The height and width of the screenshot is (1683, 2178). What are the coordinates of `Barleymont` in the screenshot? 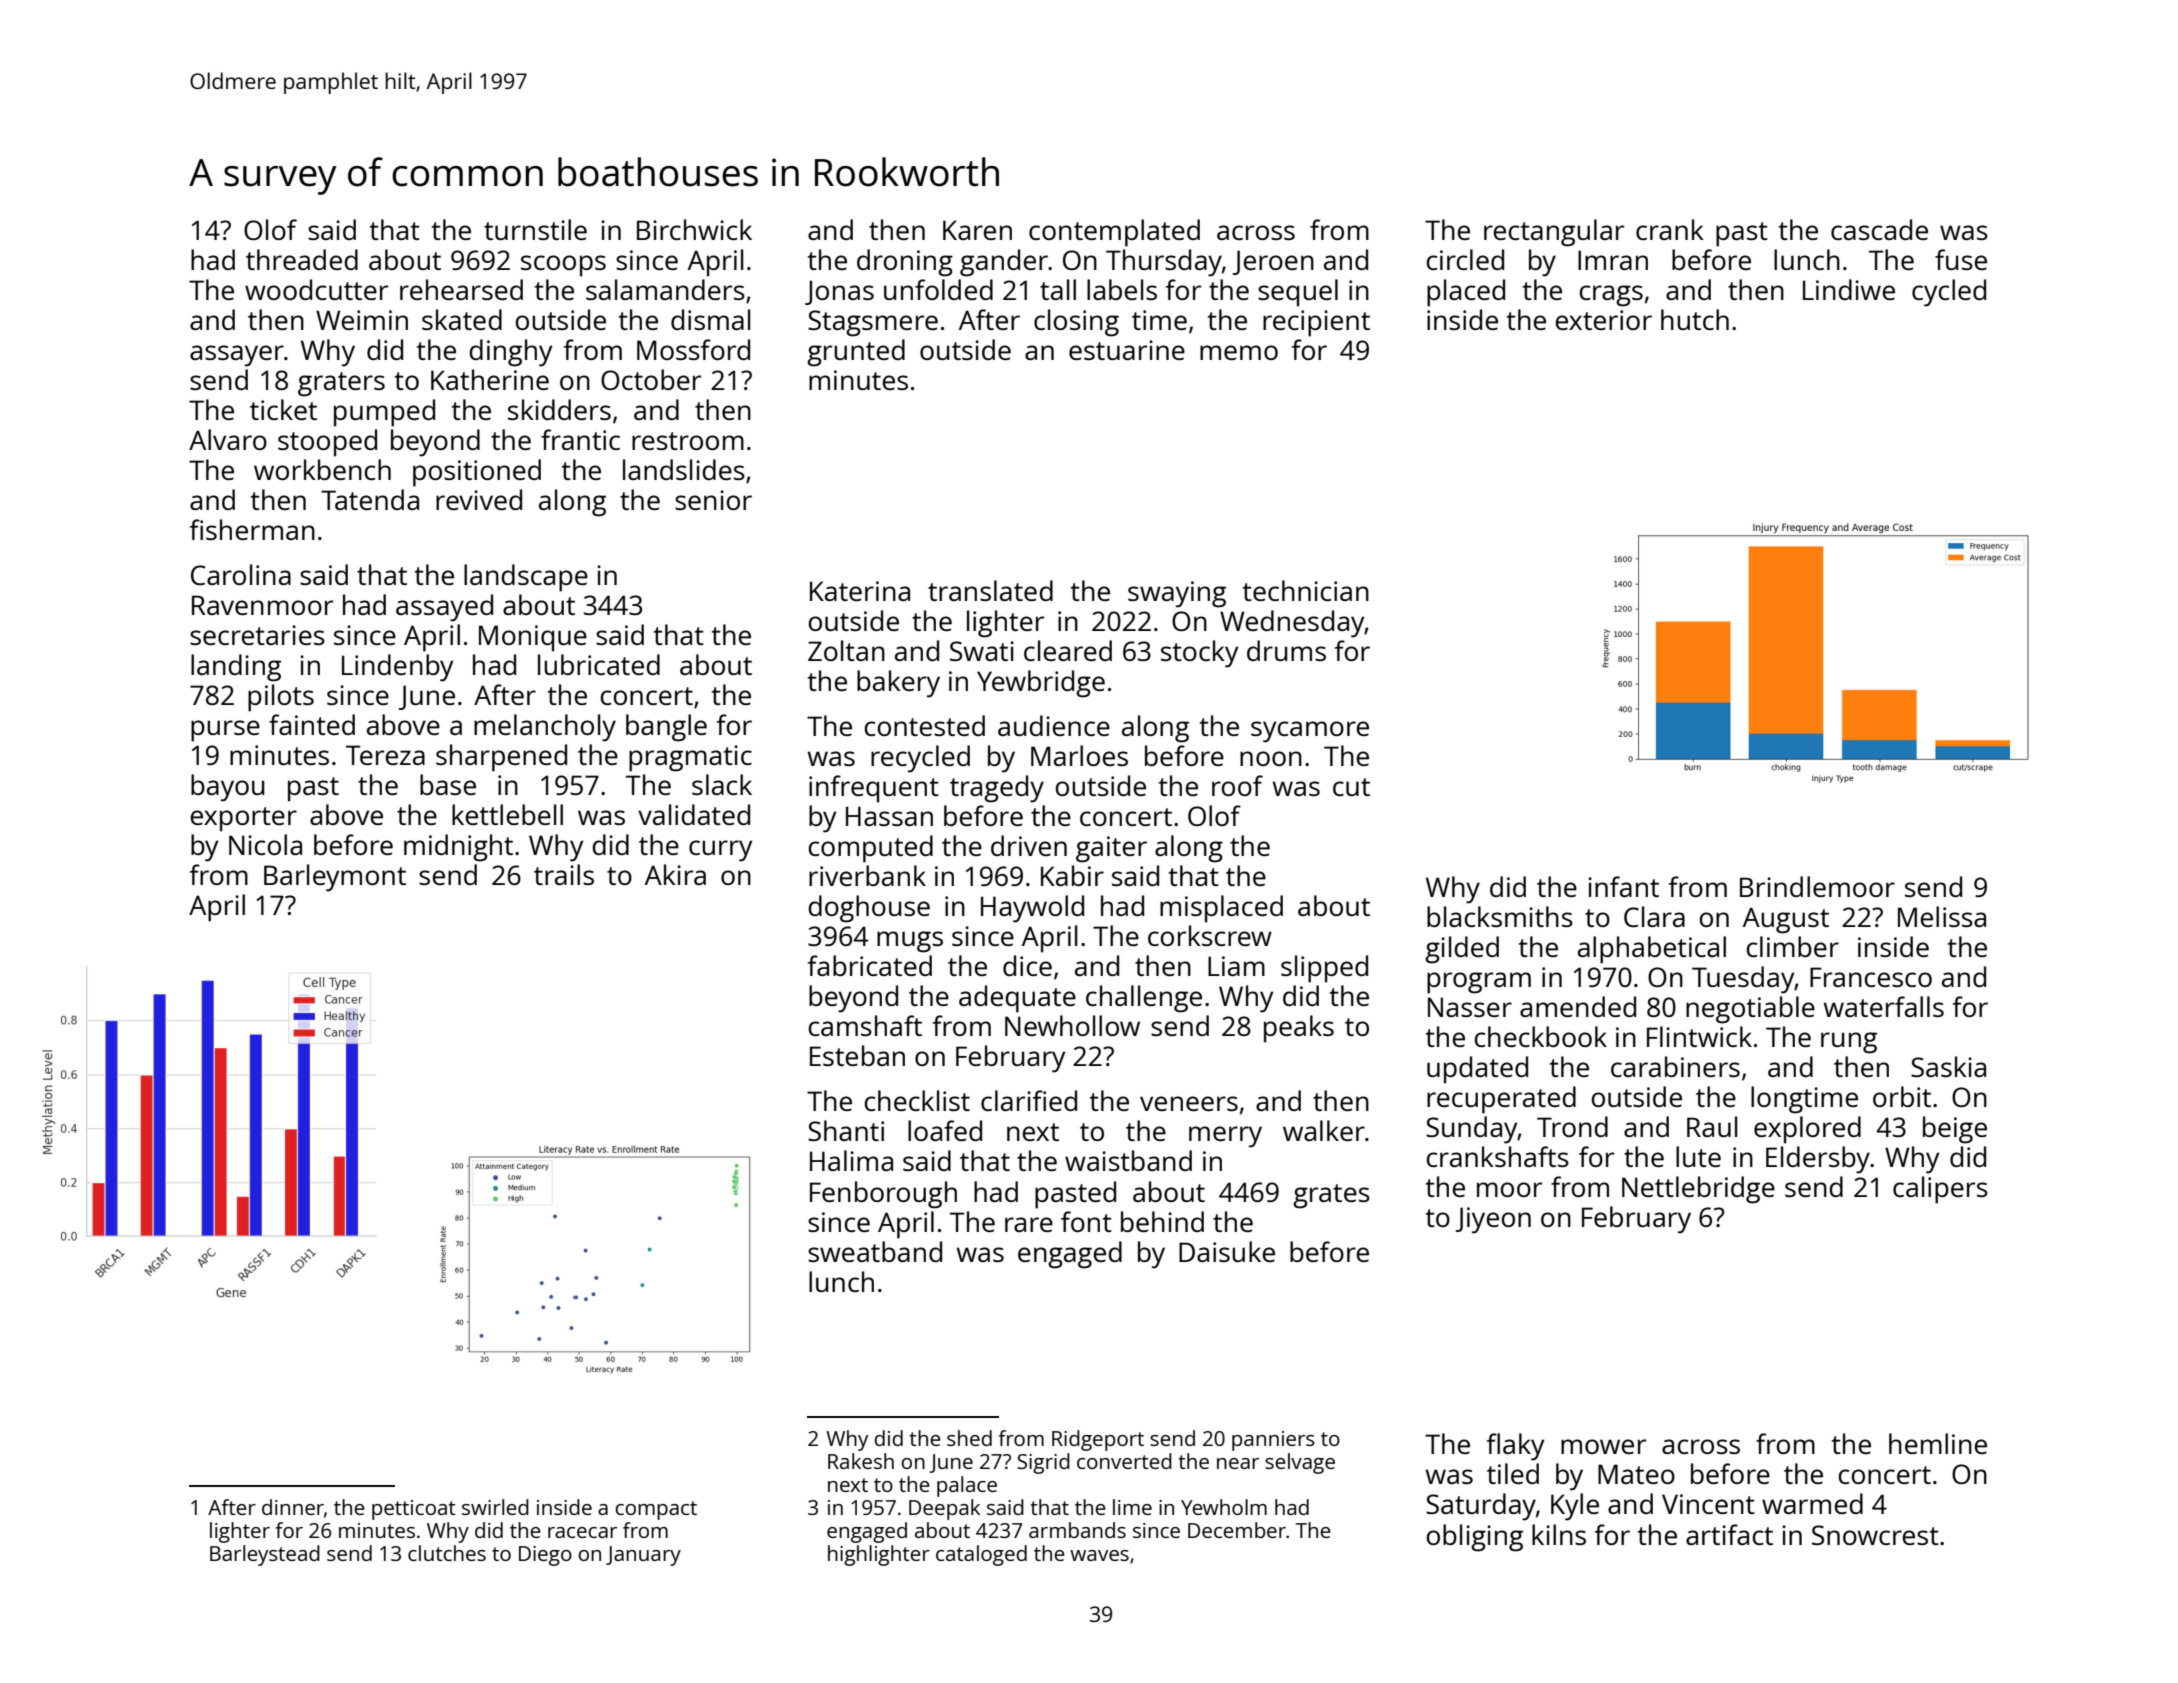 It's located at (335, 878).
